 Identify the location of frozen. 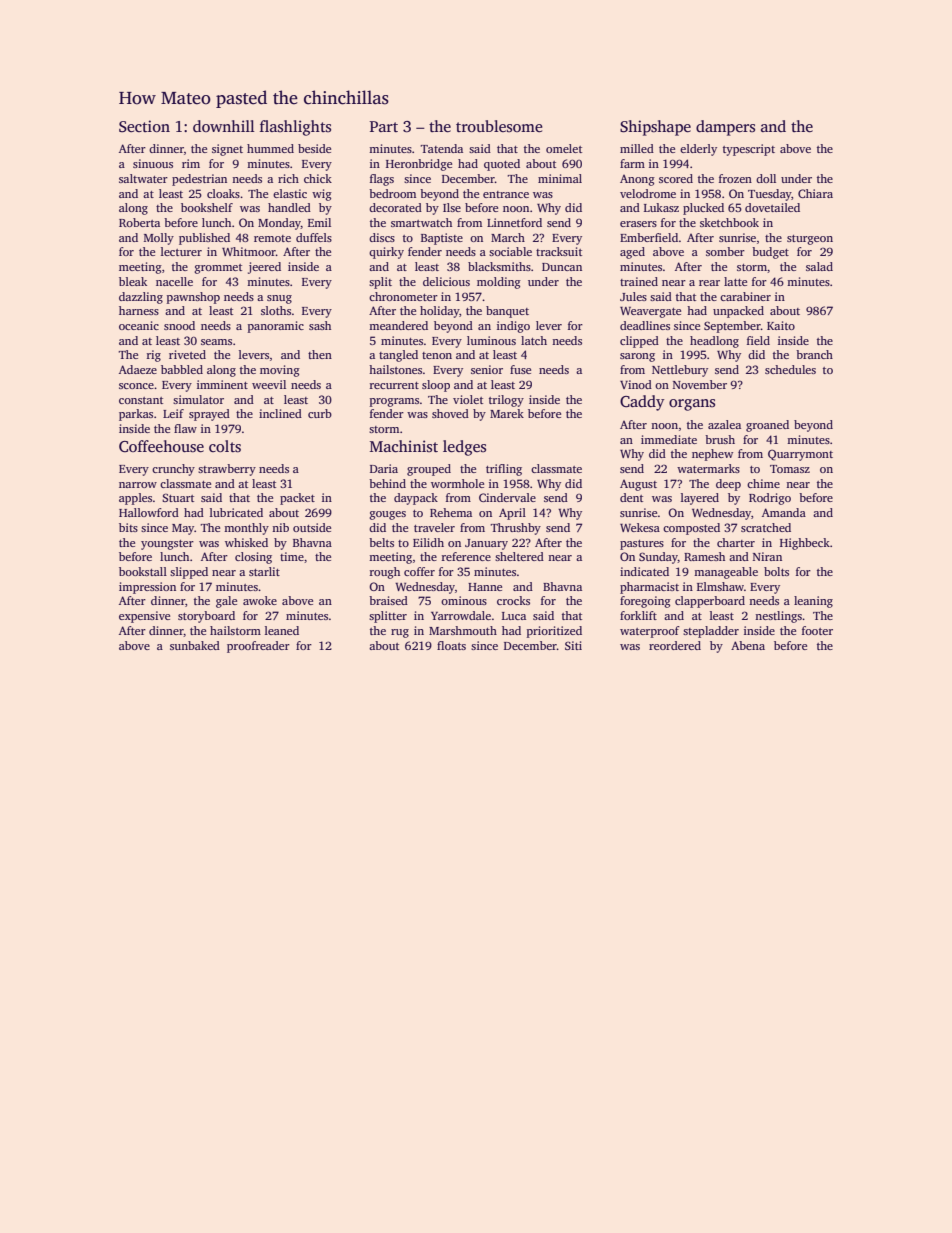
(735, 178).
